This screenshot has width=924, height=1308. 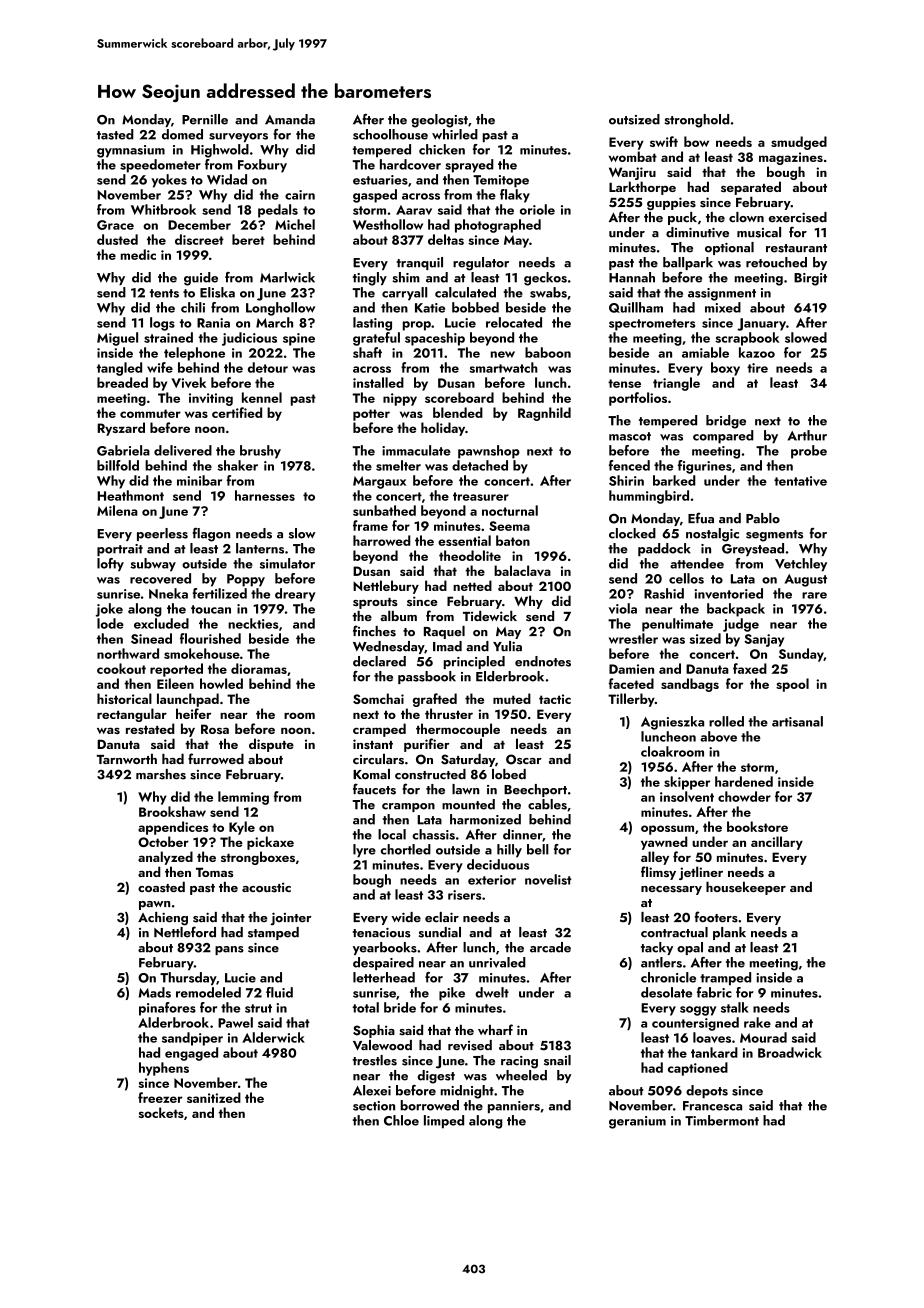 What do you see at coordinates (169, 181) in the screenshot?
I see `yokes` at bounding box center [169, 181].
